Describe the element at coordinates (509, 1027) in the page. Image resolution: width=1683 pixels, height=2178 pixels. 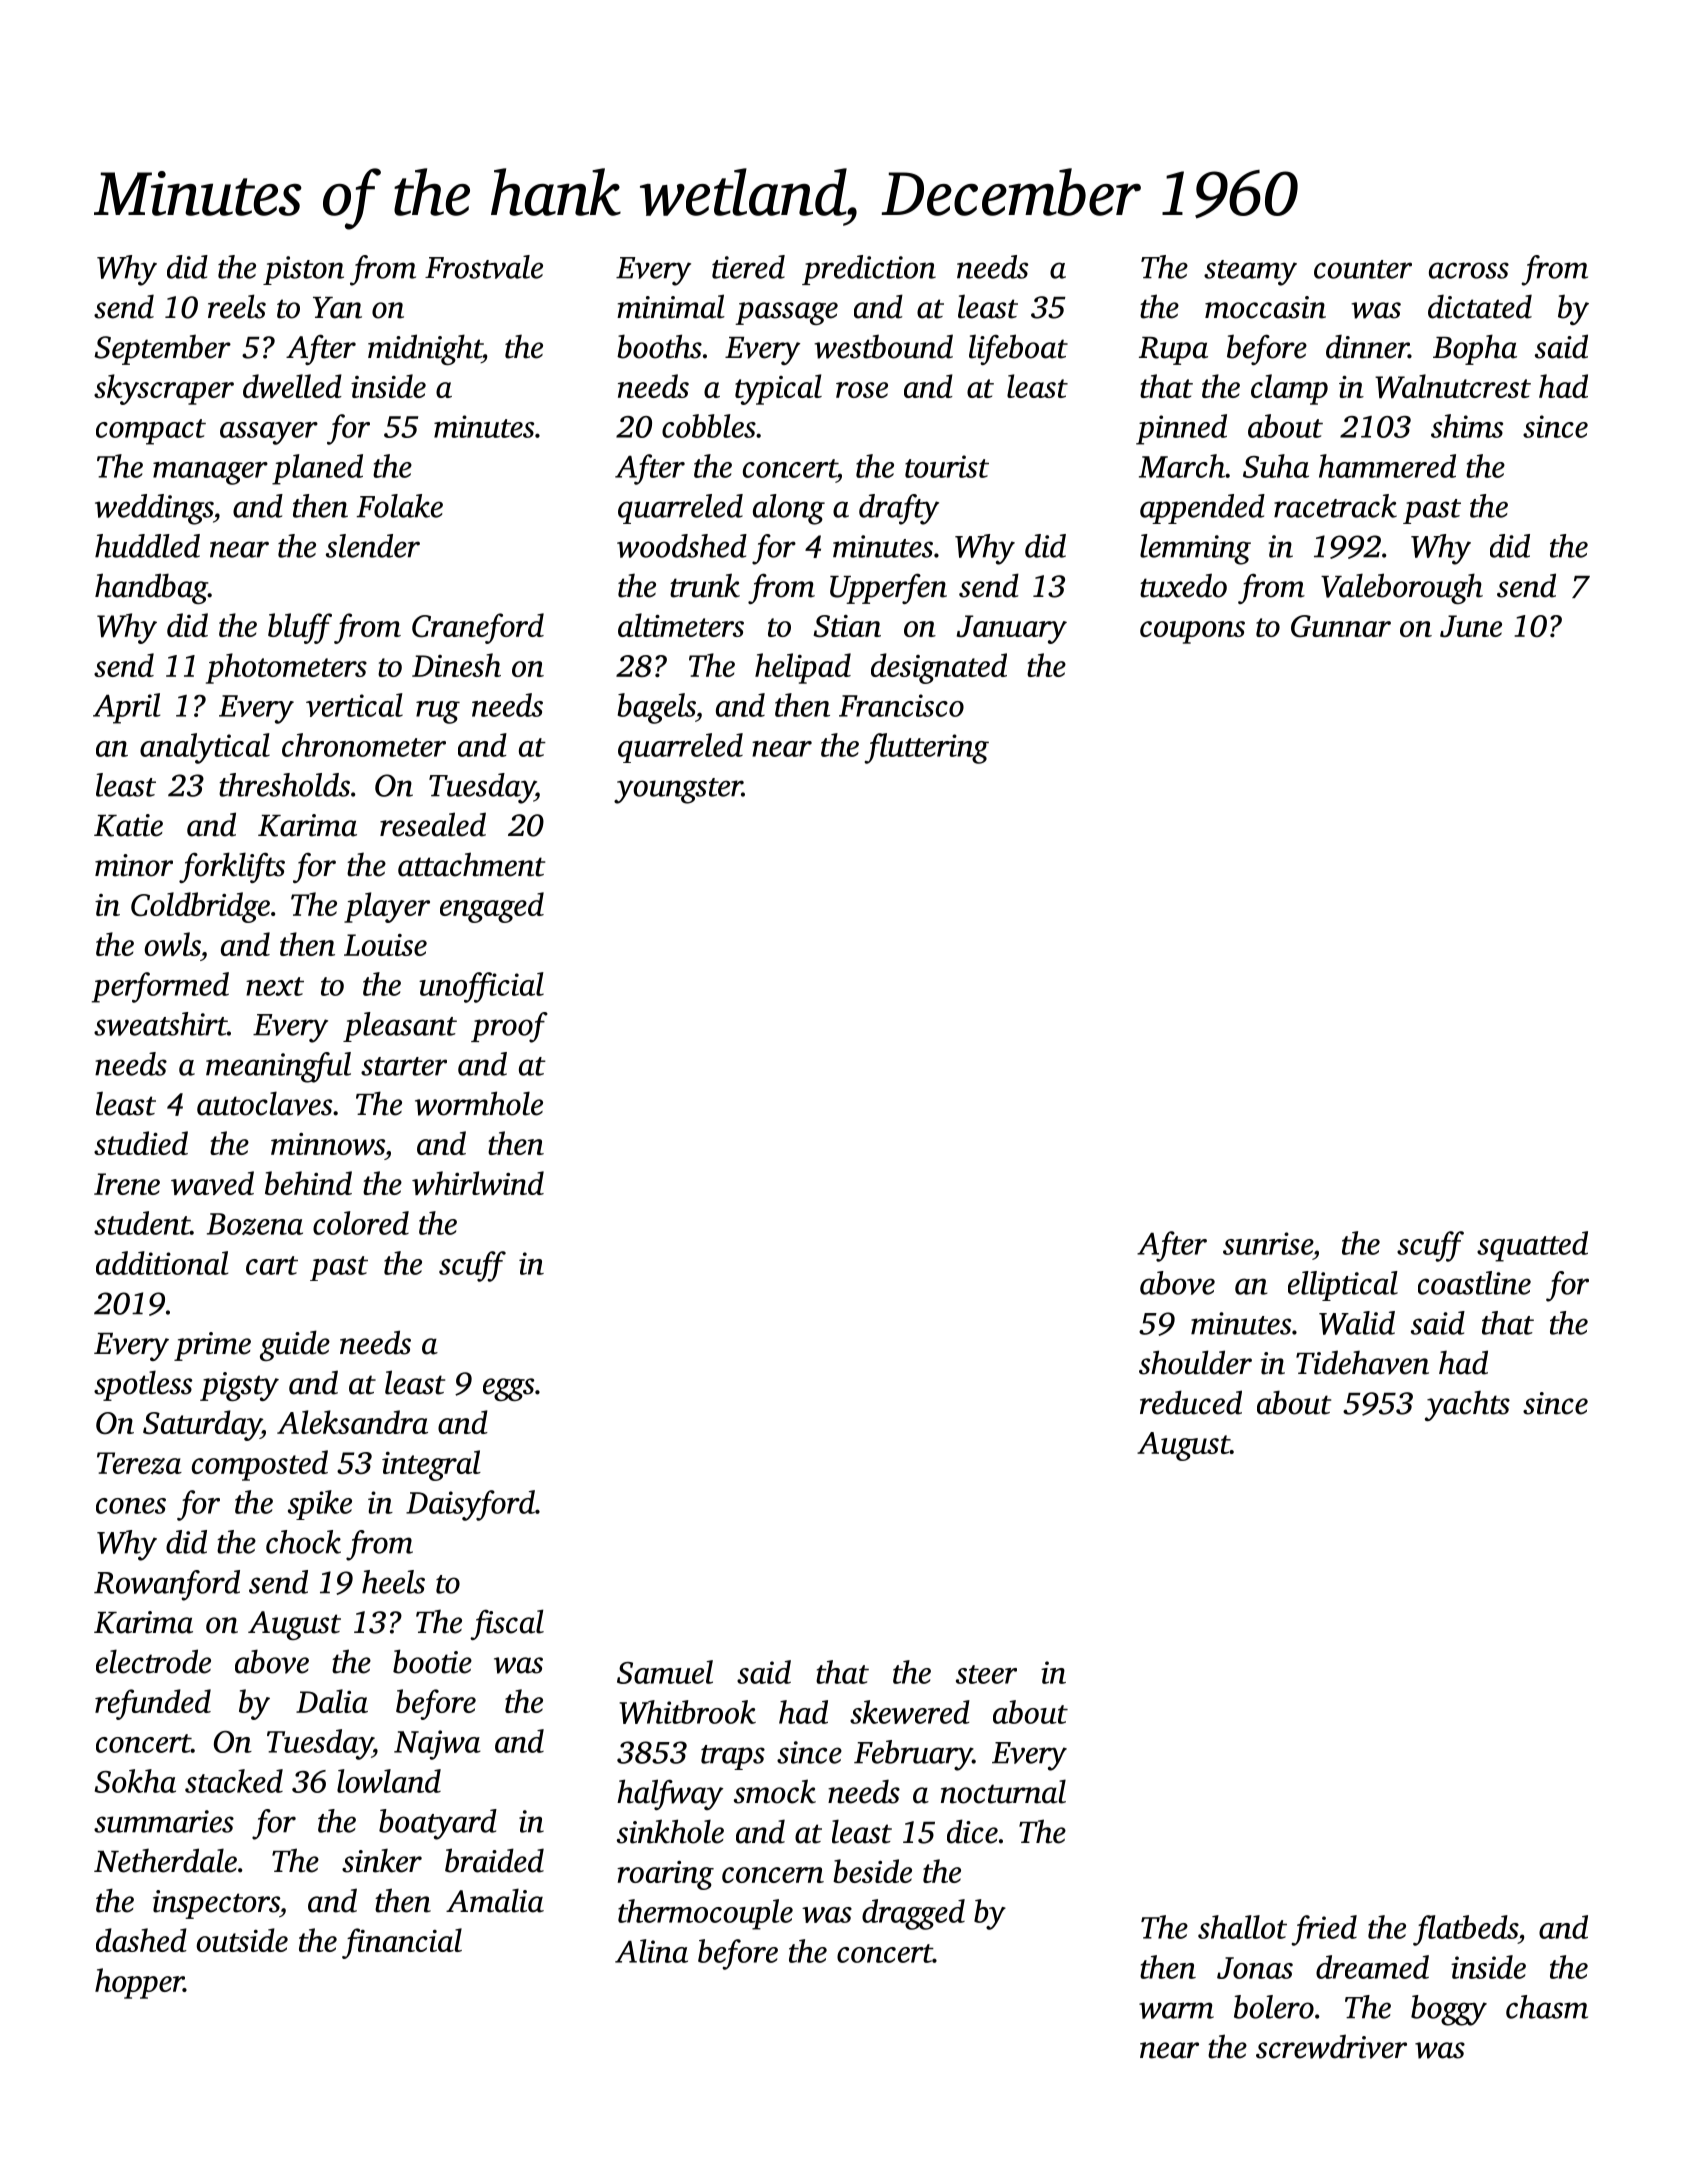
I see `proof` at that location.
